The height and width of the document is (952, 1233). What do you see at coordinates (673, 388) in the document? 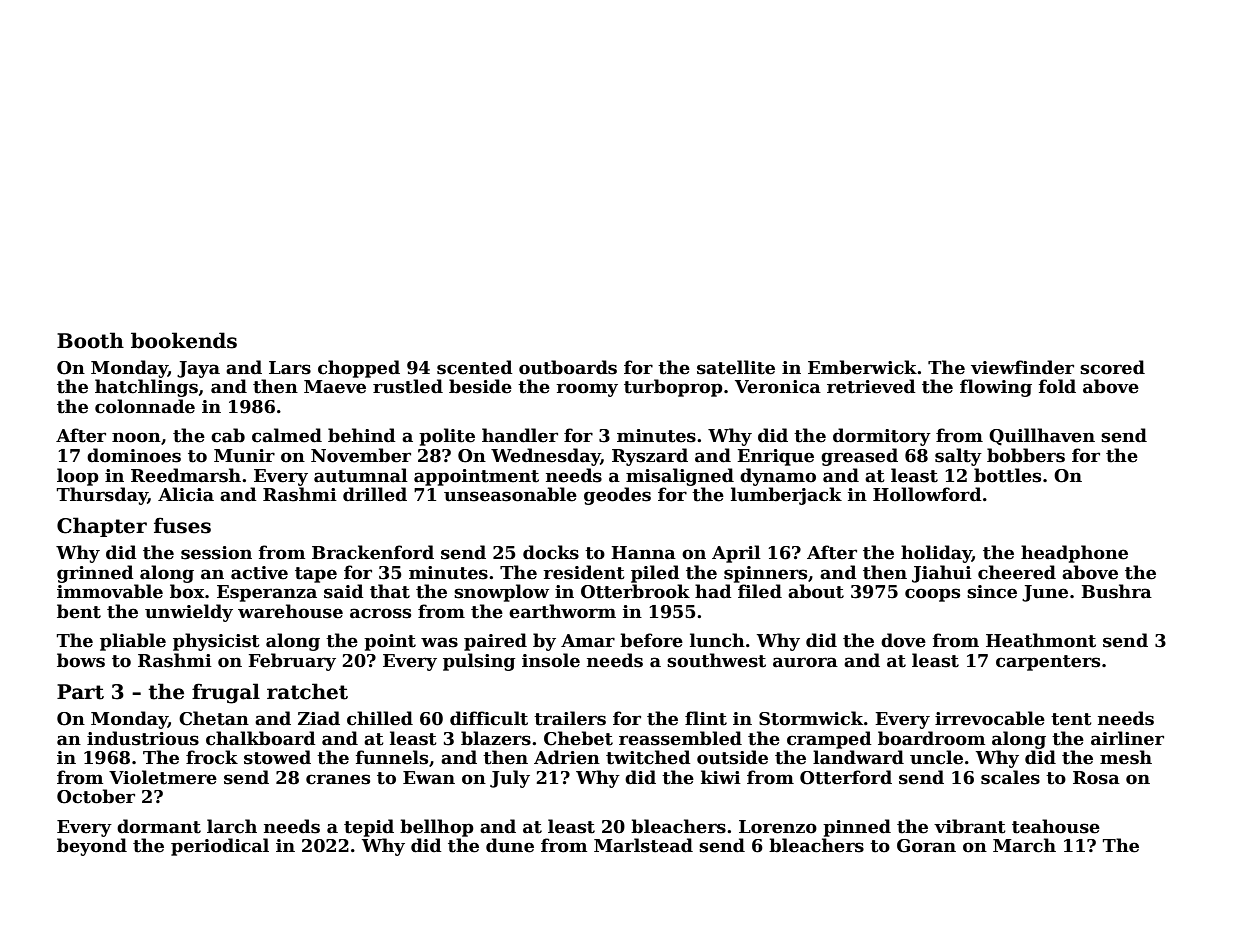
I see `turboprop` at bounding box center [673, 388].
